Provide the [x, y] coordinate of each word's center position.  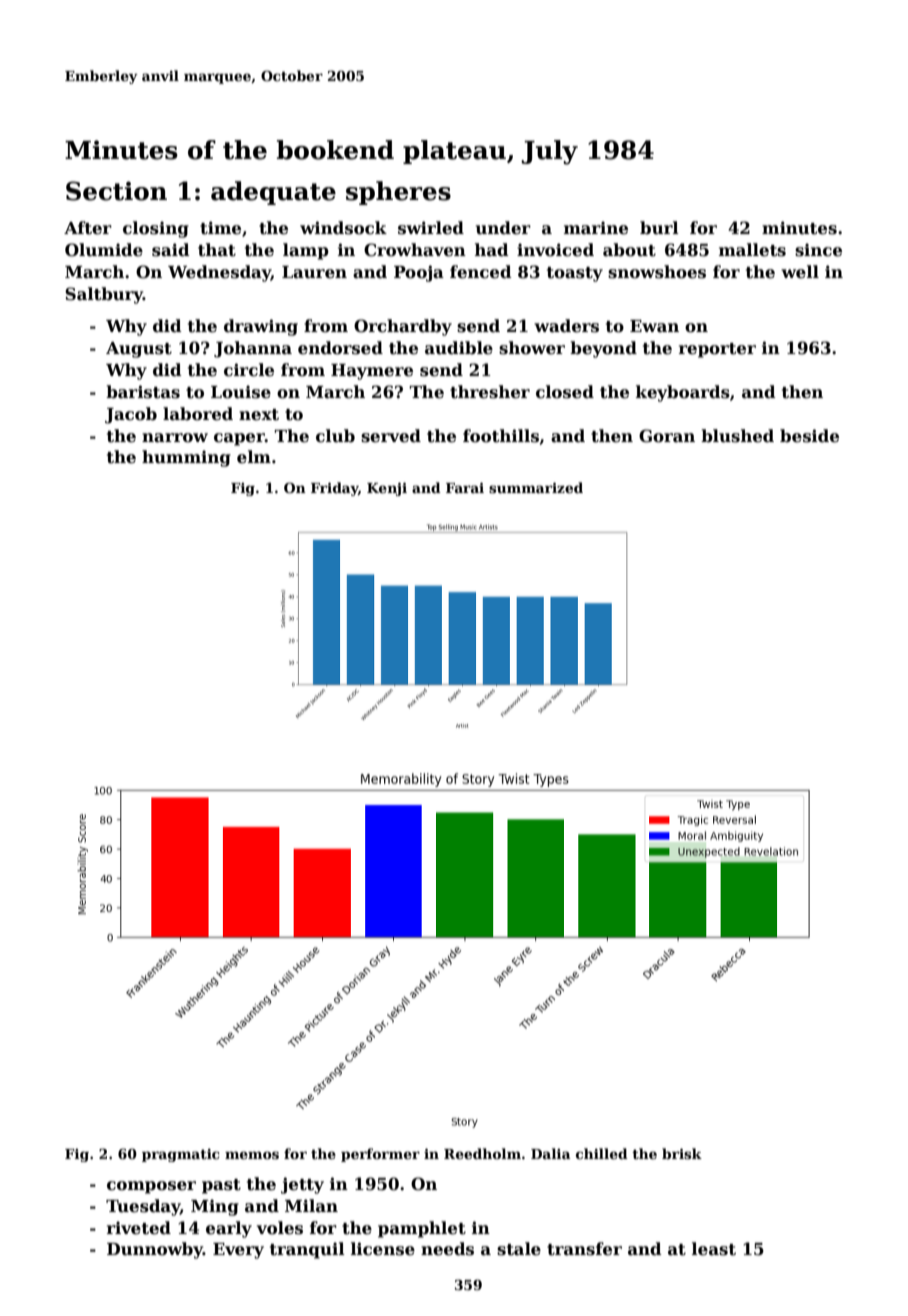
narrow [175, 438]
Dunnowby [155, 1250]
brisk [682, 1153]
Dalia [551, 1153]
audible [459, 348]
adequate [273, 193]
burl [659, 228]
